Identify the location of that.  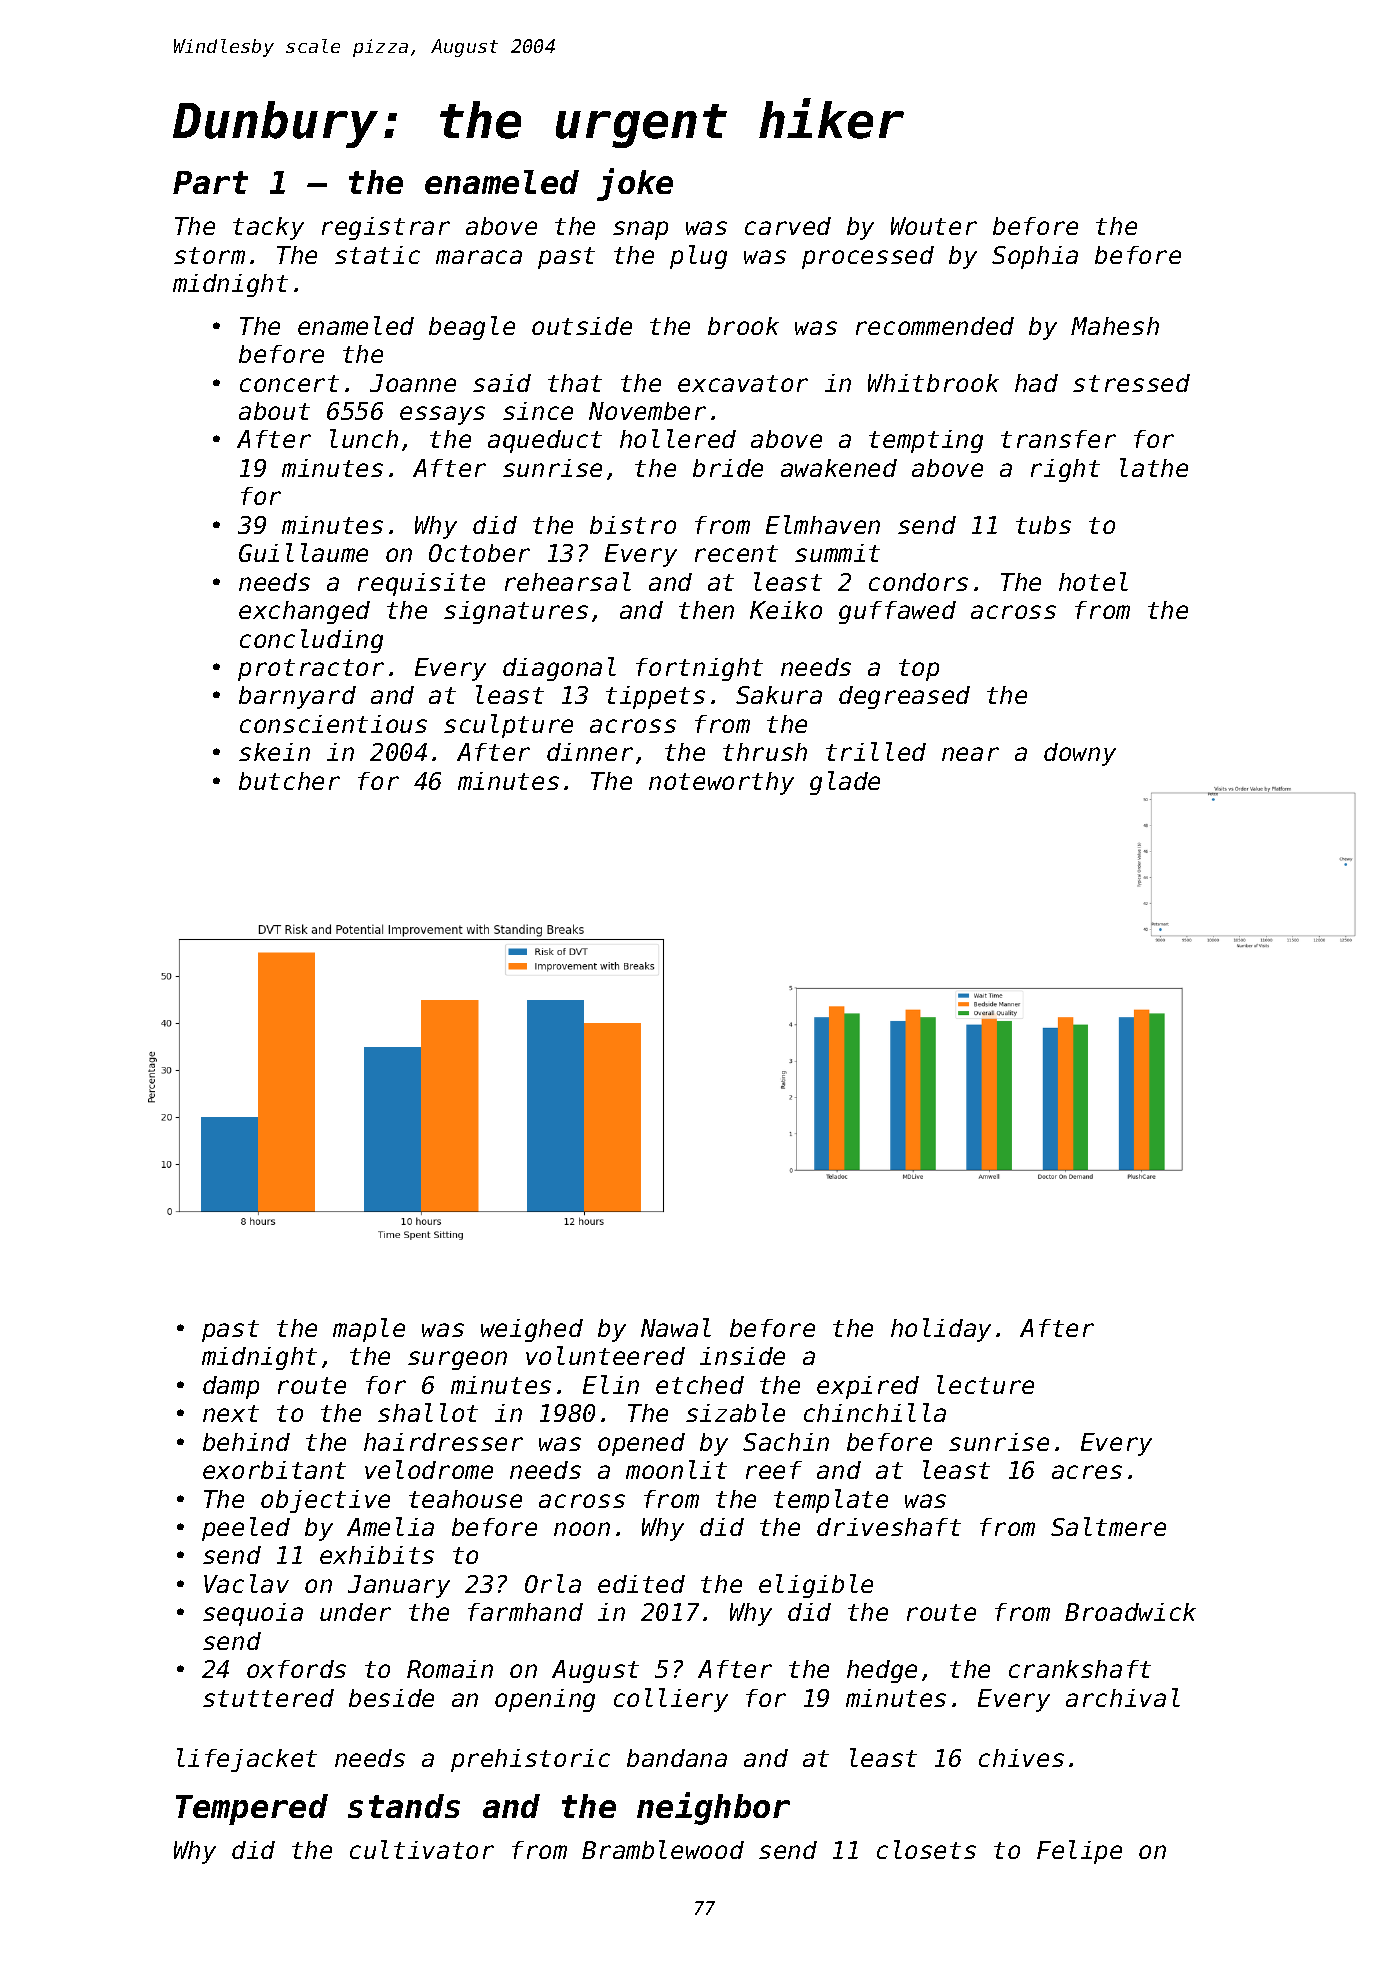
(575, 383).
